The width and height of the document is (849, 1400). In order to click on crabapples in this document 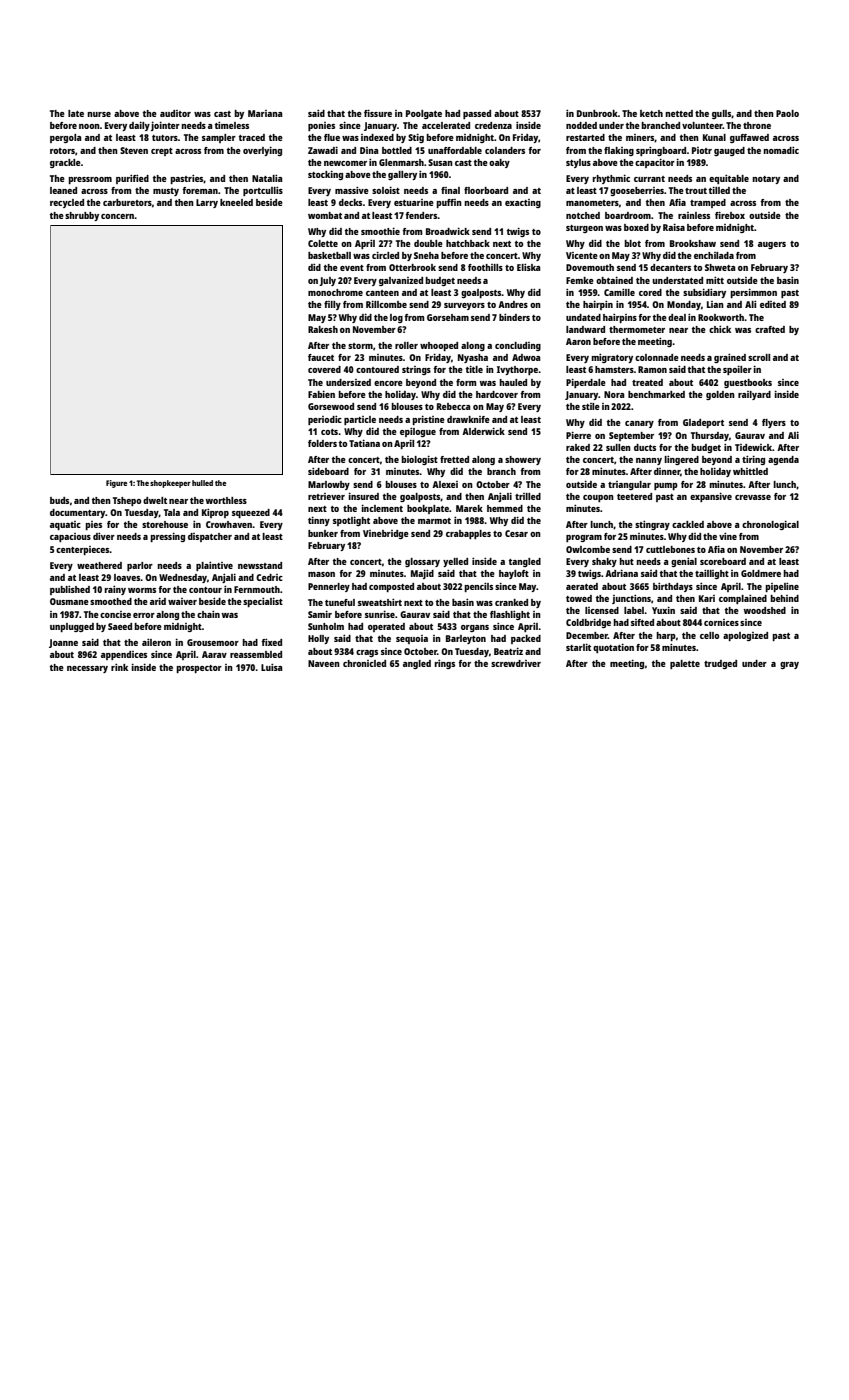, I will do `click(468, 534)`.
